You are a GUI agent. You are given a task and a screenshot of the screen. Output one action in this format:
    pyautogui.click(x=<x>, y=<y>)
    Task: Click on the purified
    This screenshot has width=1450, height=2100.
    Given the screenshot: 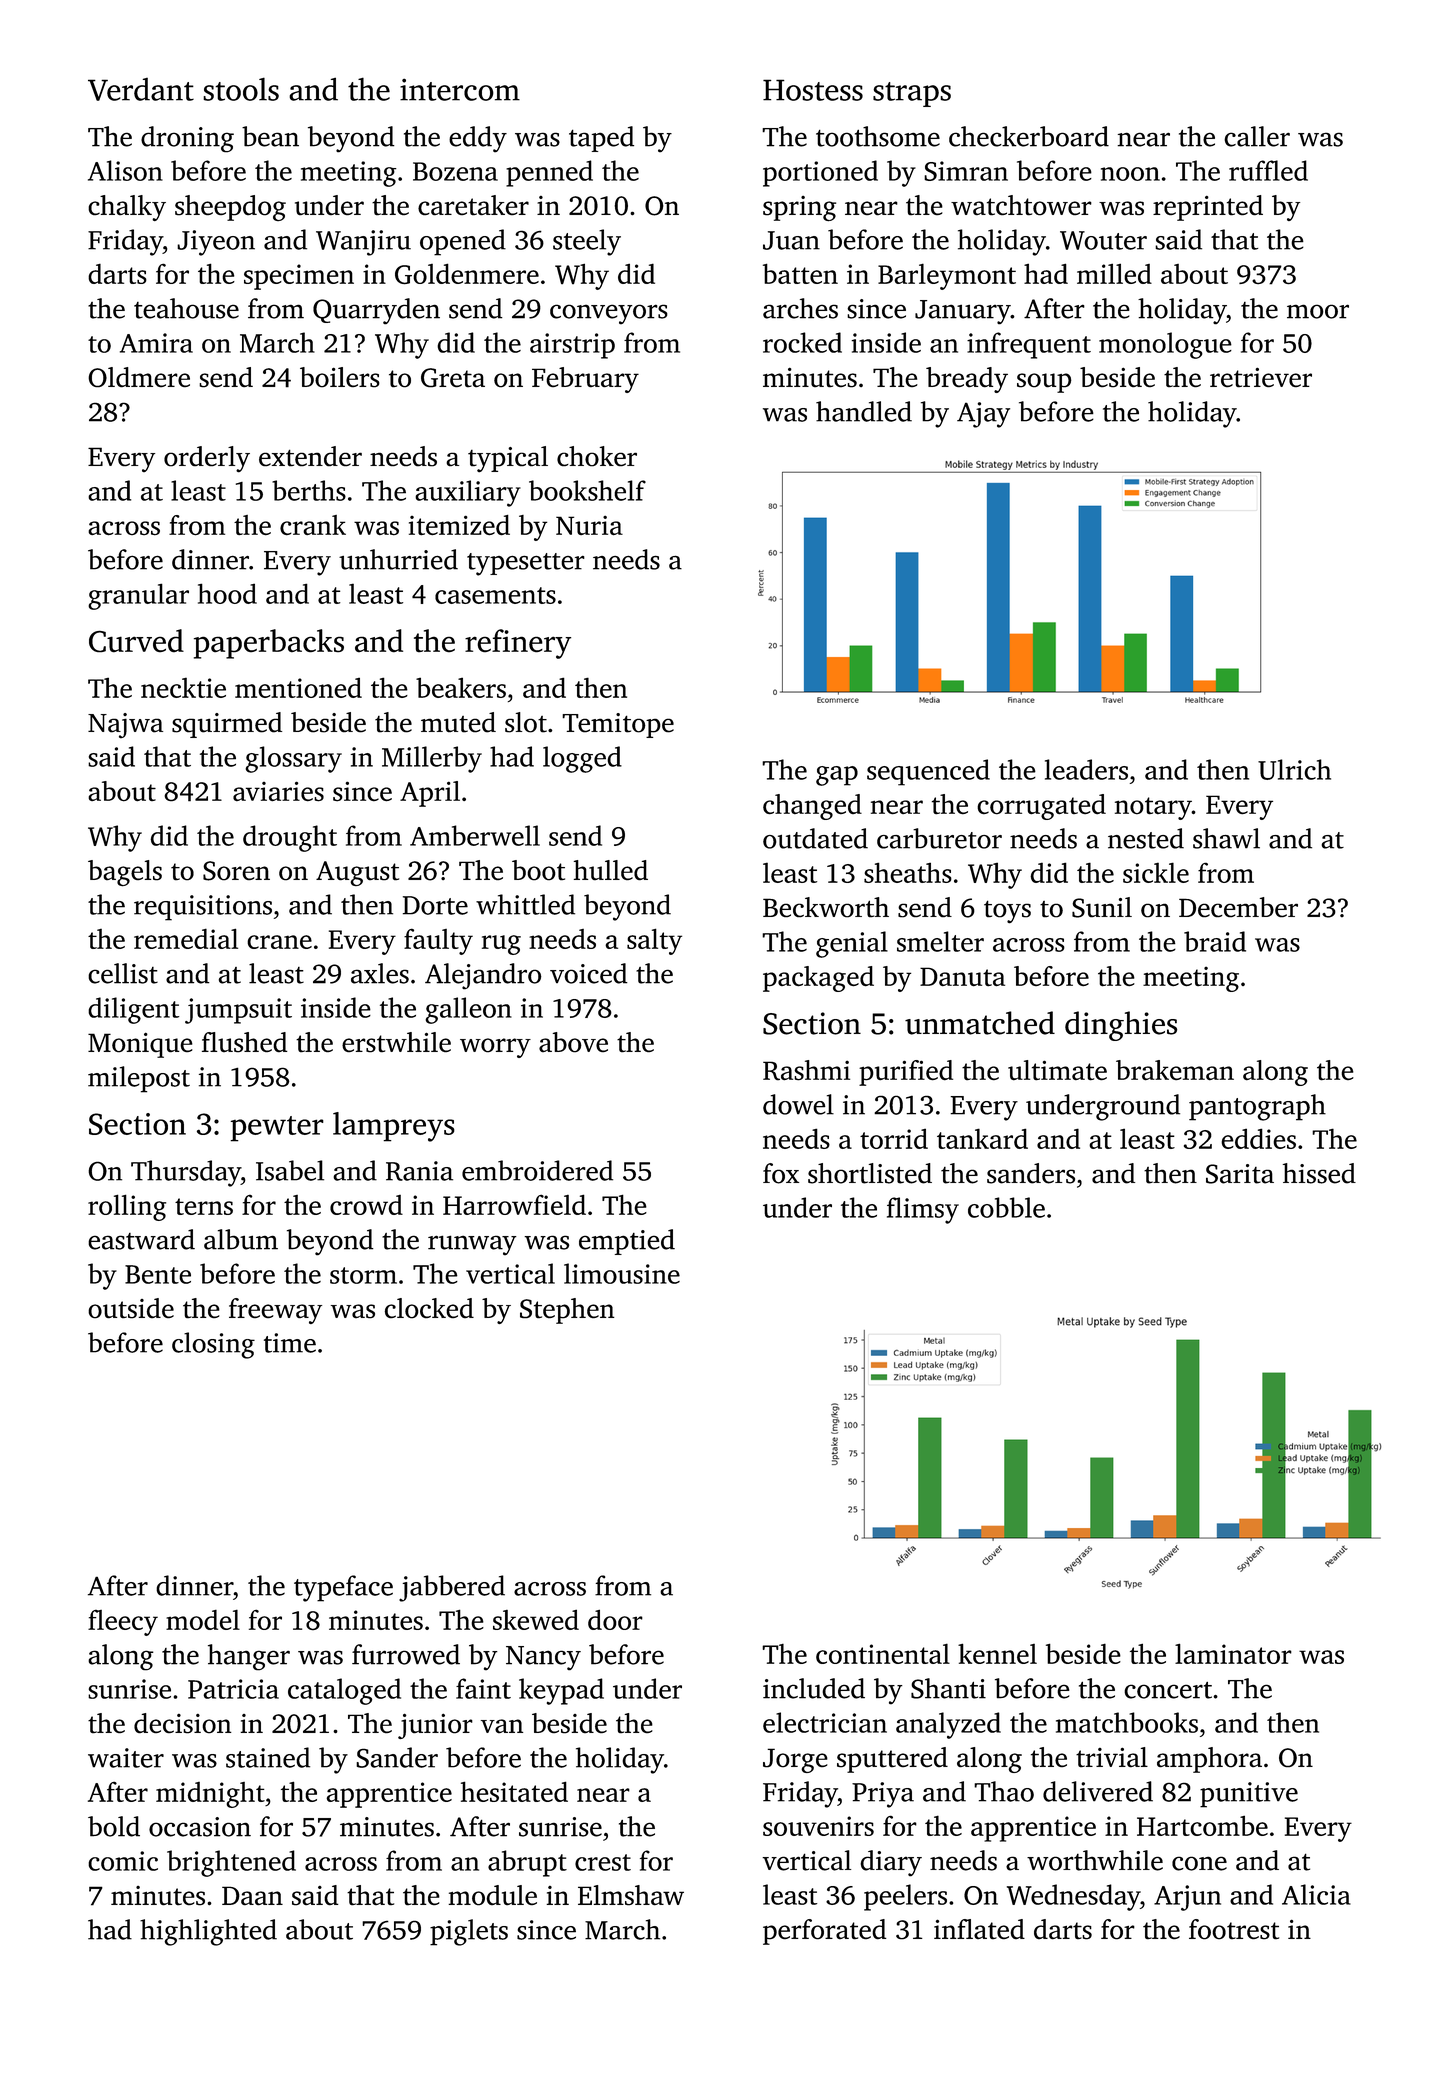 What is the action you would take?
    pyautogui.click(x=906, y=1073)
